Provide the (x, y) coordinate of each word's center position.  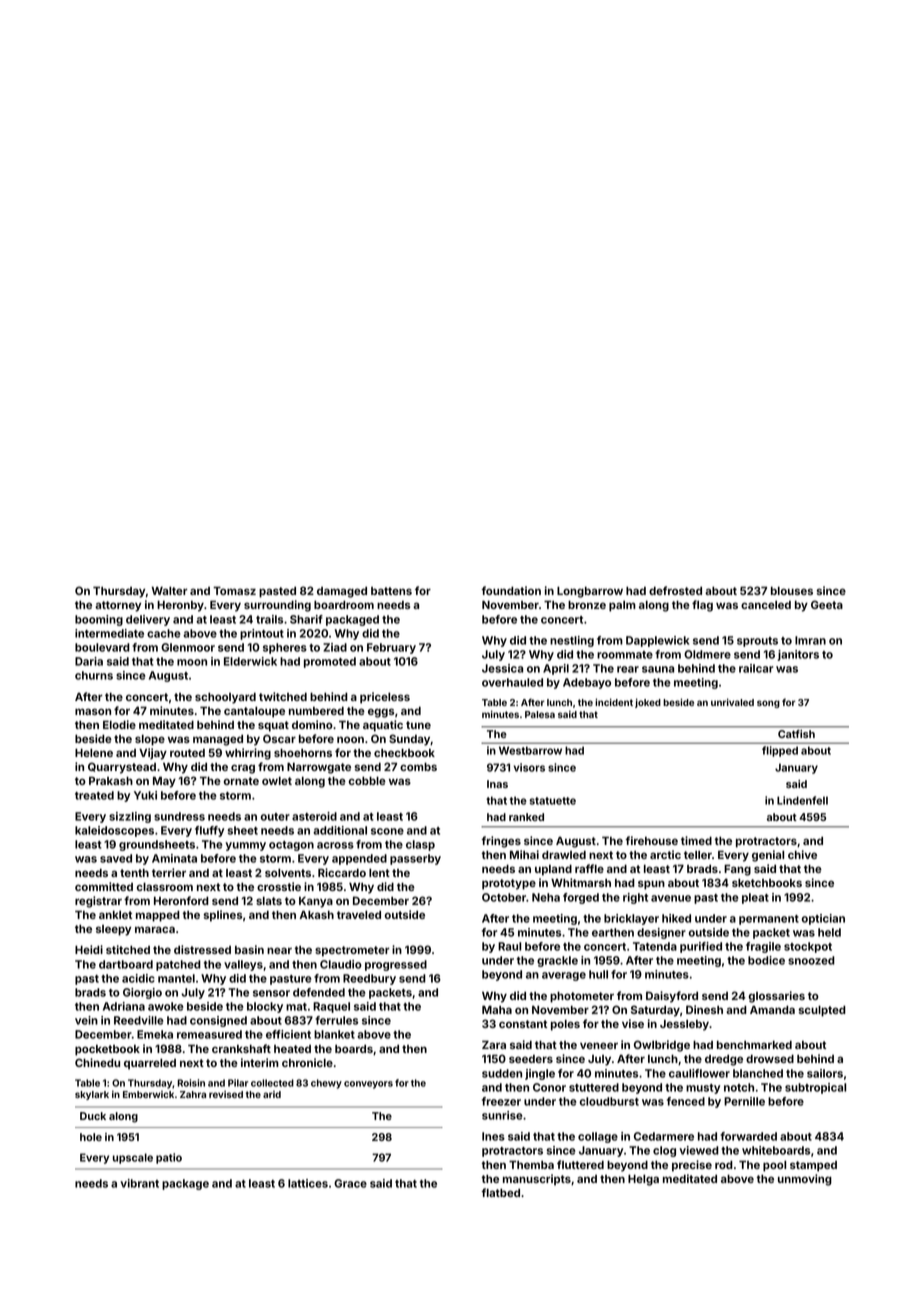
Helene (94, 752)
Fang (737, 870)
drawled (564, 854)
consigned (218, 1021)
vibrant (139, 1183)
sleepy (113, 930)
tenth (134, 872)
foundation (511, 590)
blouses (792, 590)
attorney (118, 606)
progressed (396, 965)
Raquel (331, 1007)
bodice (766, 960)
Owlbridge (662, 1046)
